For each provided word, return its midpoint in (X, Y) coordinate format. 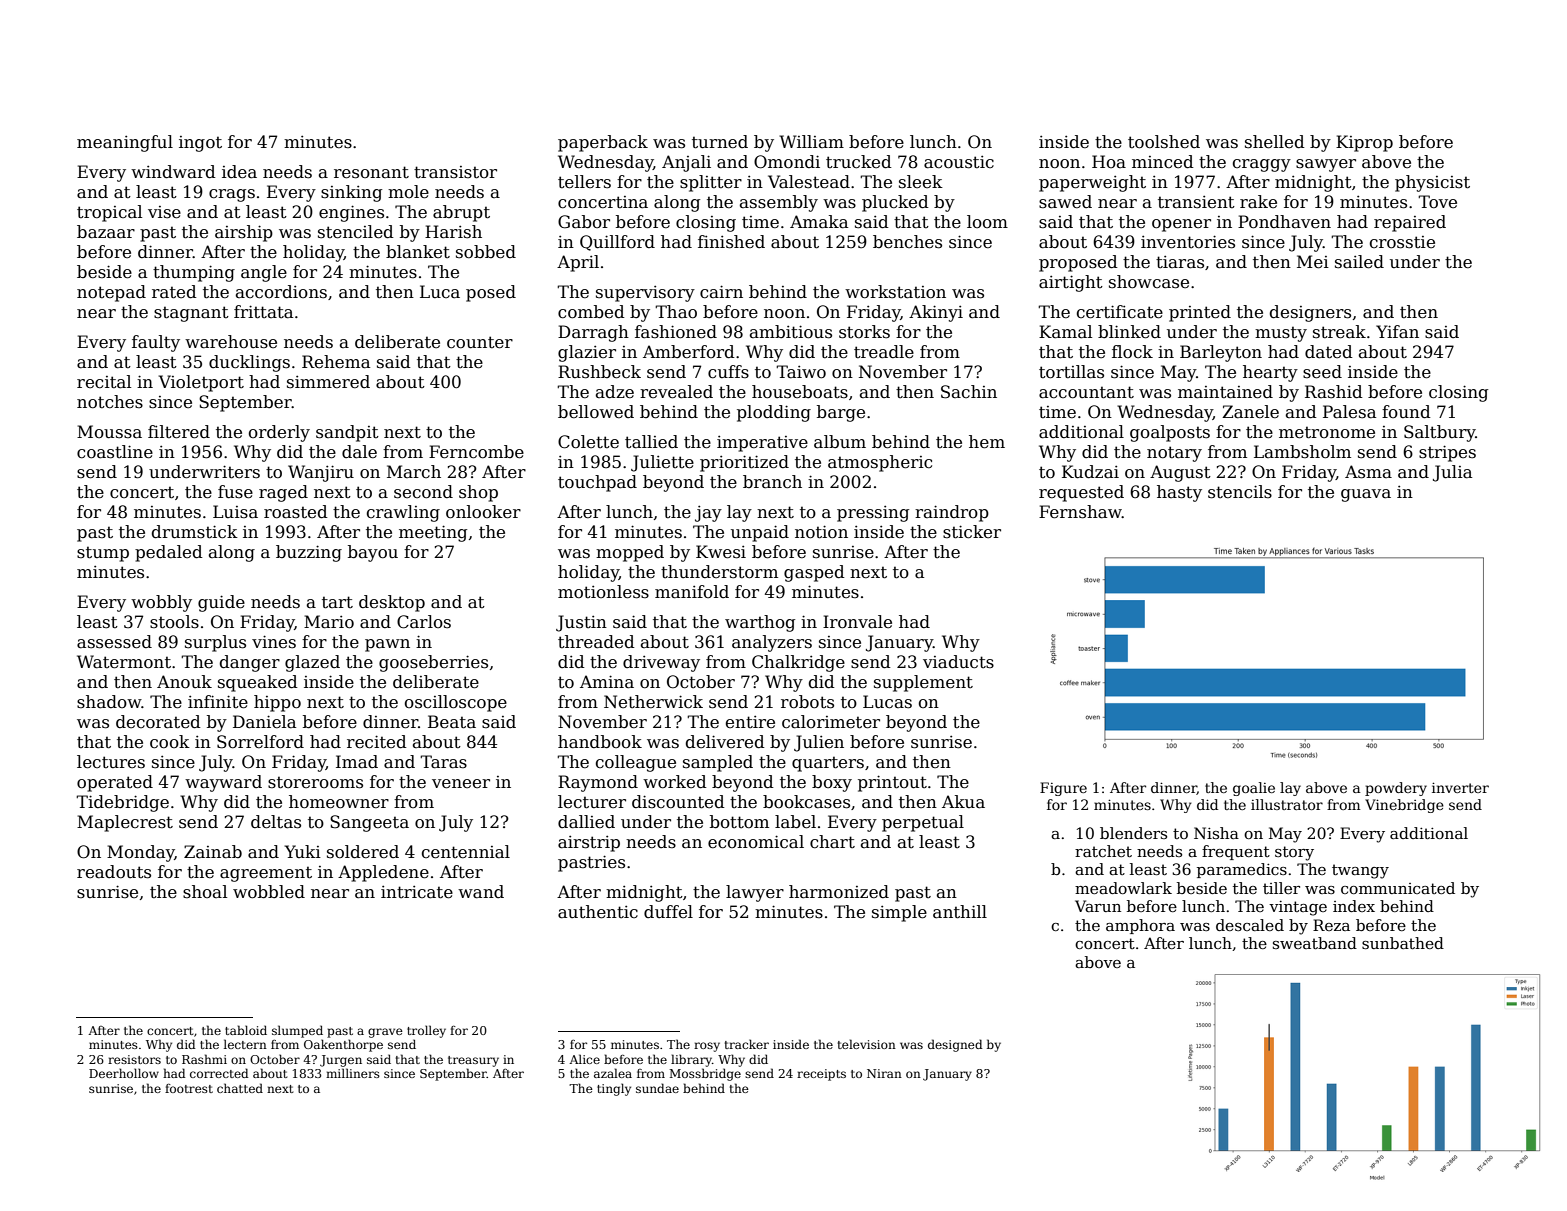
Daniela (264, 722)
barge (841, 413)
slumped (297, 1031)
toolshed (1164, 142)
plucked (895, 203)
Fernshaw (1080, 512)
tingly (614, 1089)
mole (408, 192)
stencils (1240, 492)
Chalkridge (798, 663)
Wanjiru (321, 473)
